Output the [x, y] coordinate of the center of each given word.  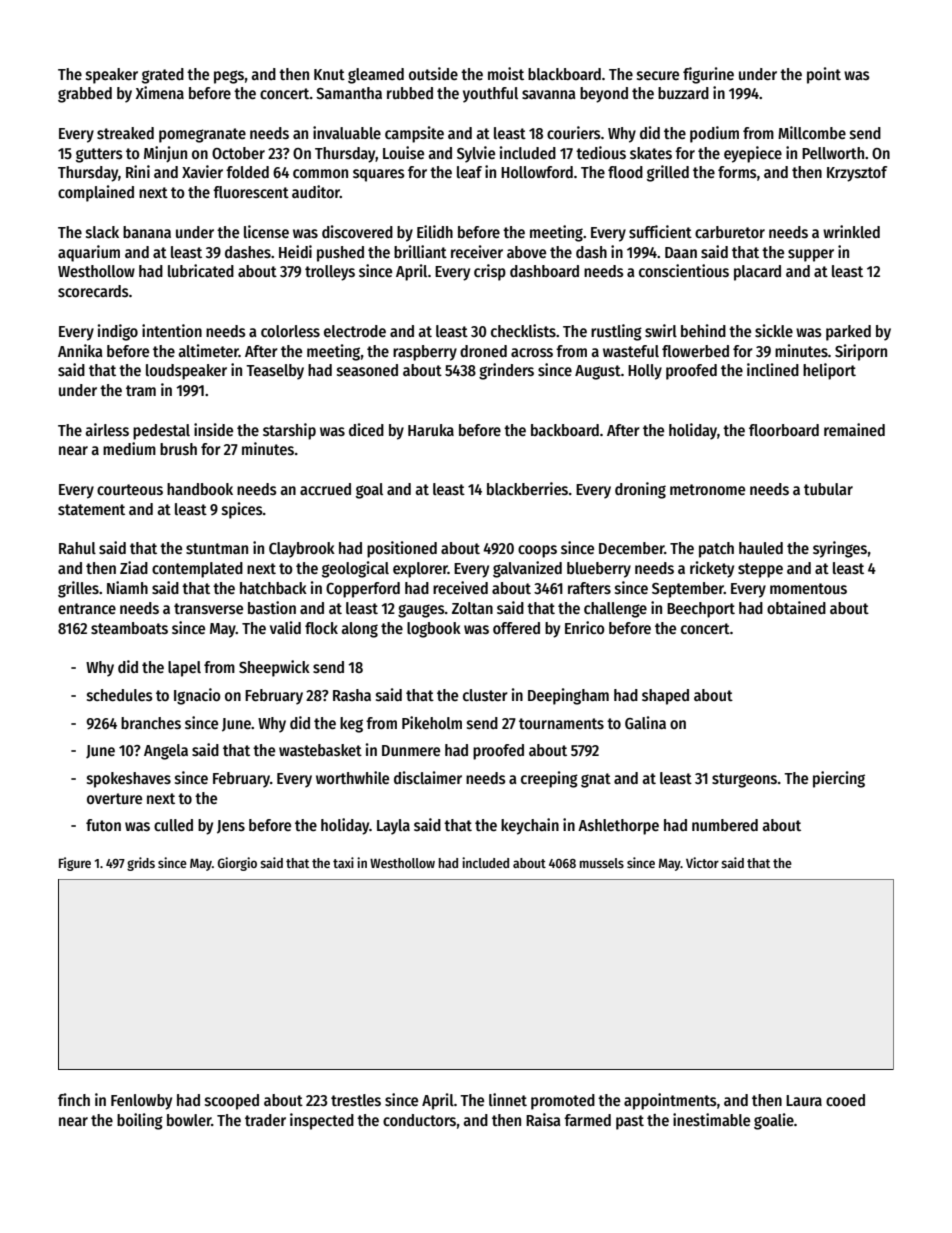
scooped [232, 1102]
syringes [840, 549]
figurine [708, 75]
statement [91, 509]
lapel [184, 669]
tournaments [561, 723]
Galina [645, 722]
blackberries [527, 489]
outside [433, 74]
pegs [229, 77]
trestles [356, 1100]
